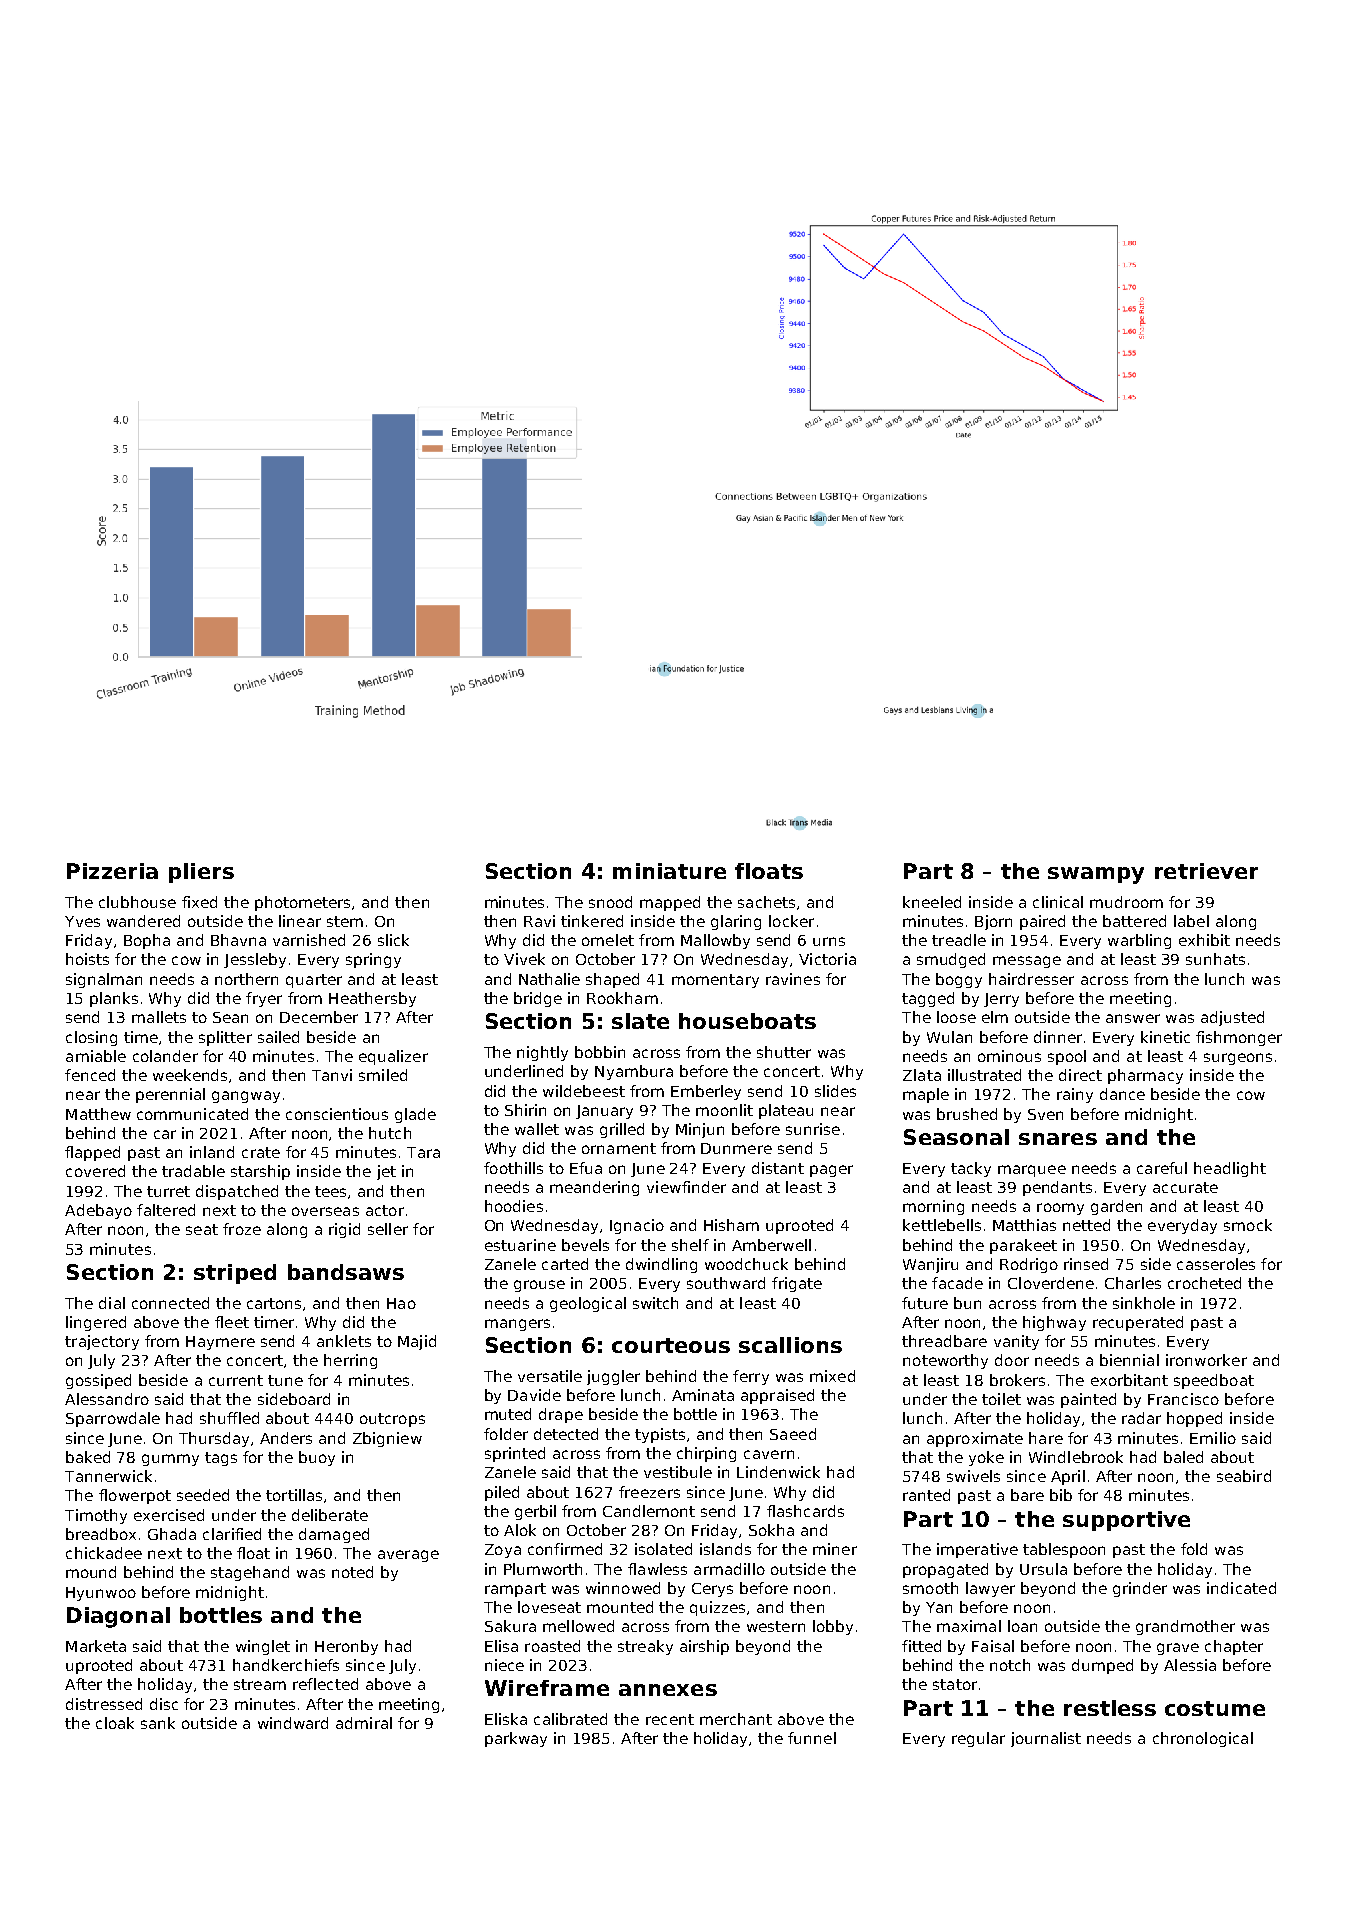 Image resolution: width=1349 pixels, height=1908 pixels. What do you see at coordinates (669, 871) in the page?
I see `miniature` at bounding box center [669, 871].
